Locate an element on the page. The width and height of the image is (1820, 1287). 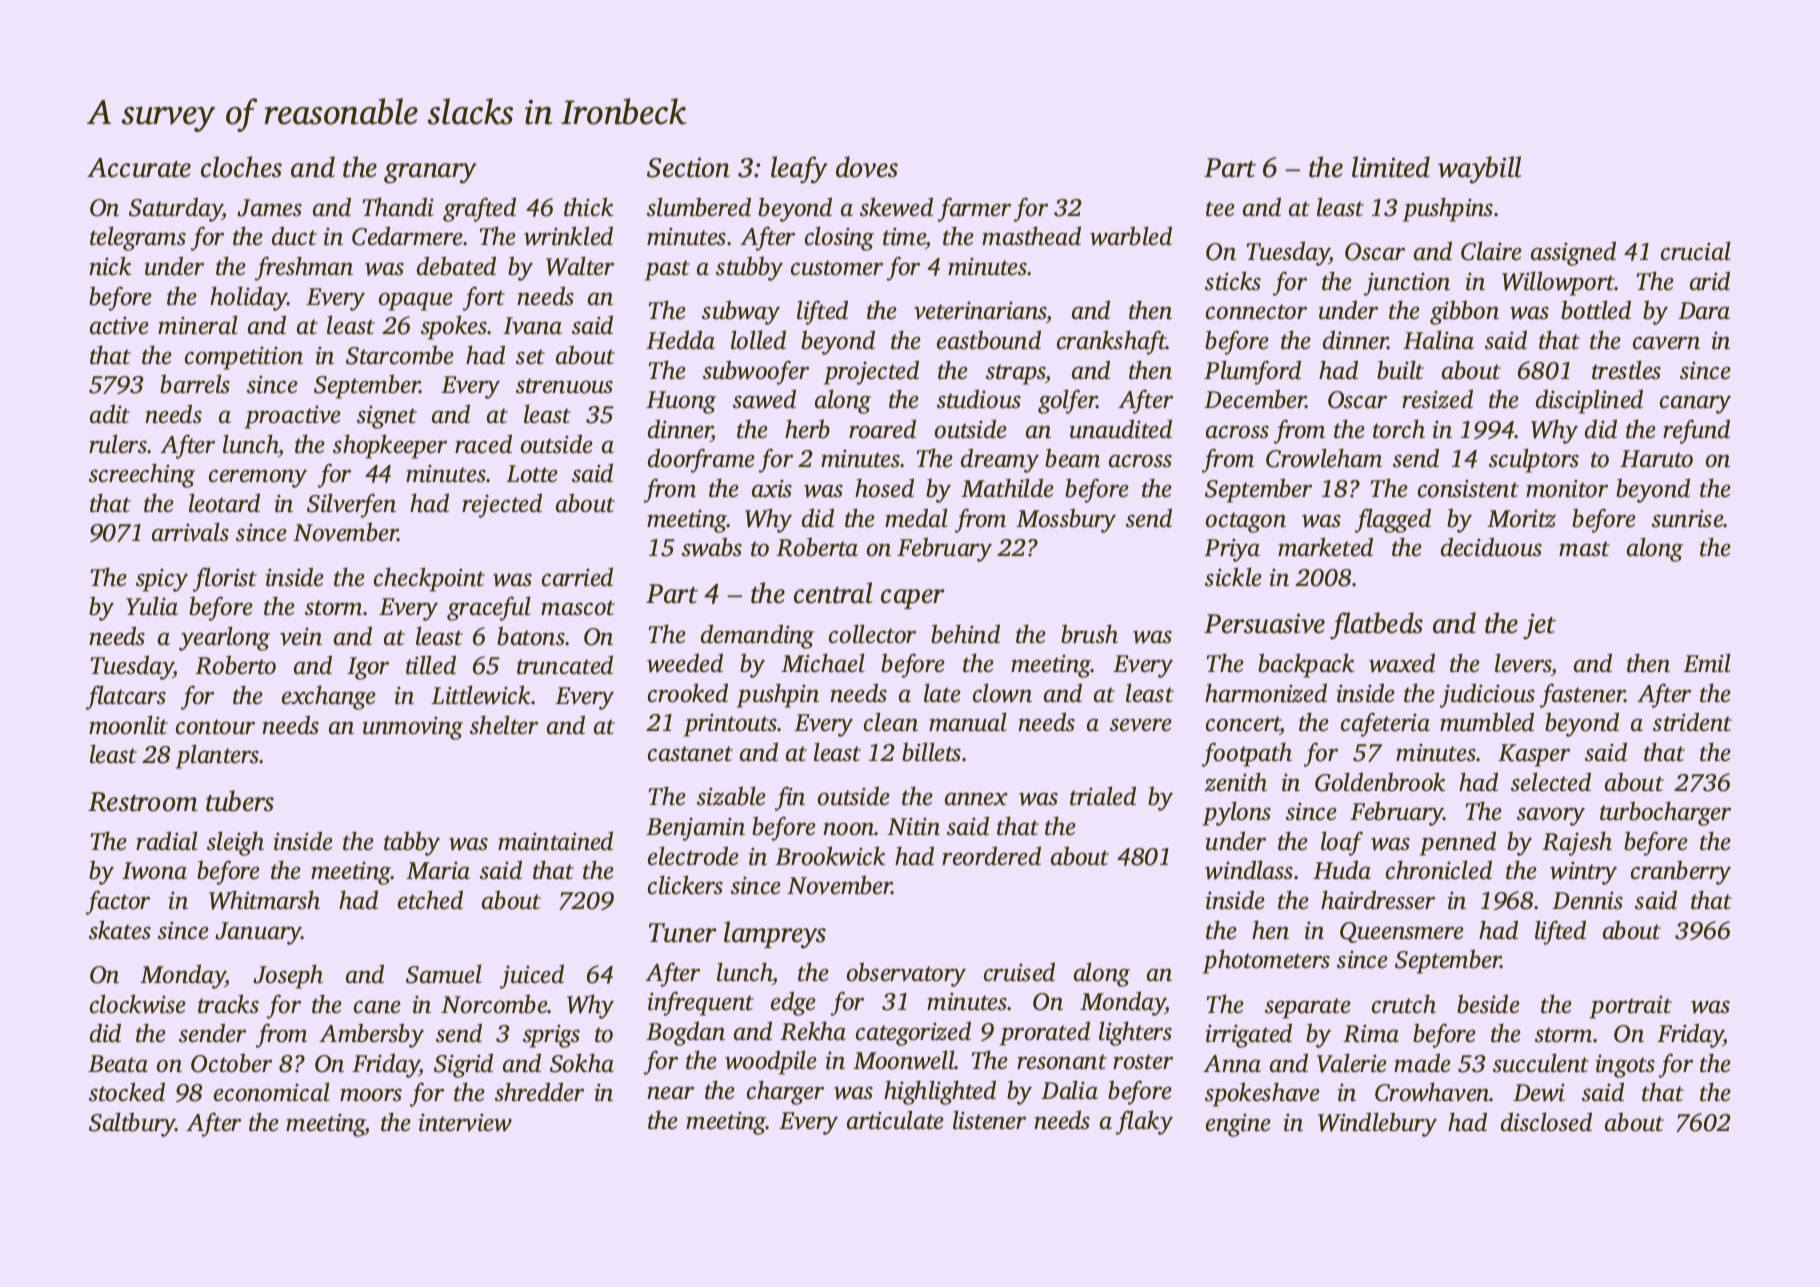
checkpoint is located at coordinates (429, 579).
